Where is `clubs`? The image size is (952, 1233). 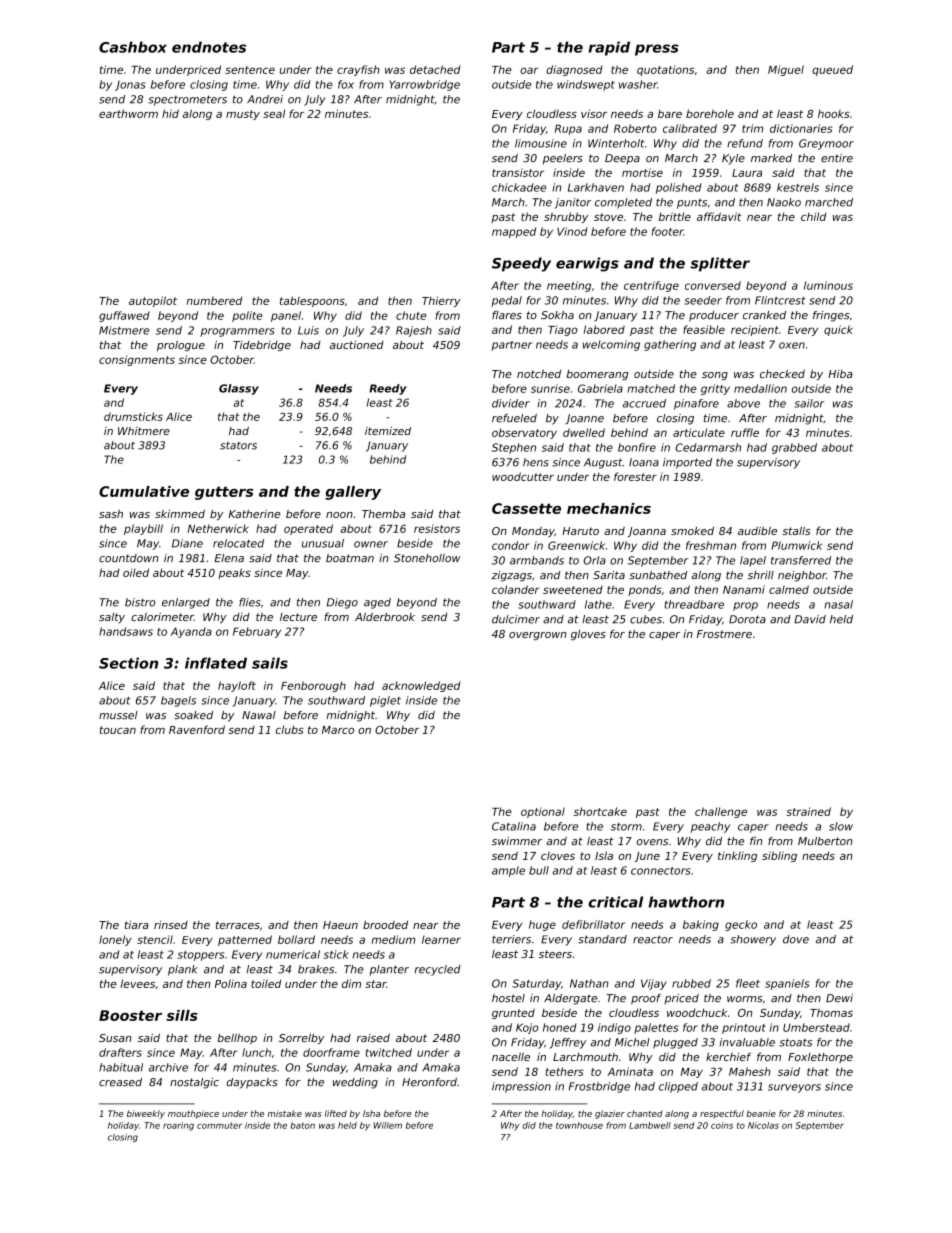 clubs is located at coordinates (290, 729).
